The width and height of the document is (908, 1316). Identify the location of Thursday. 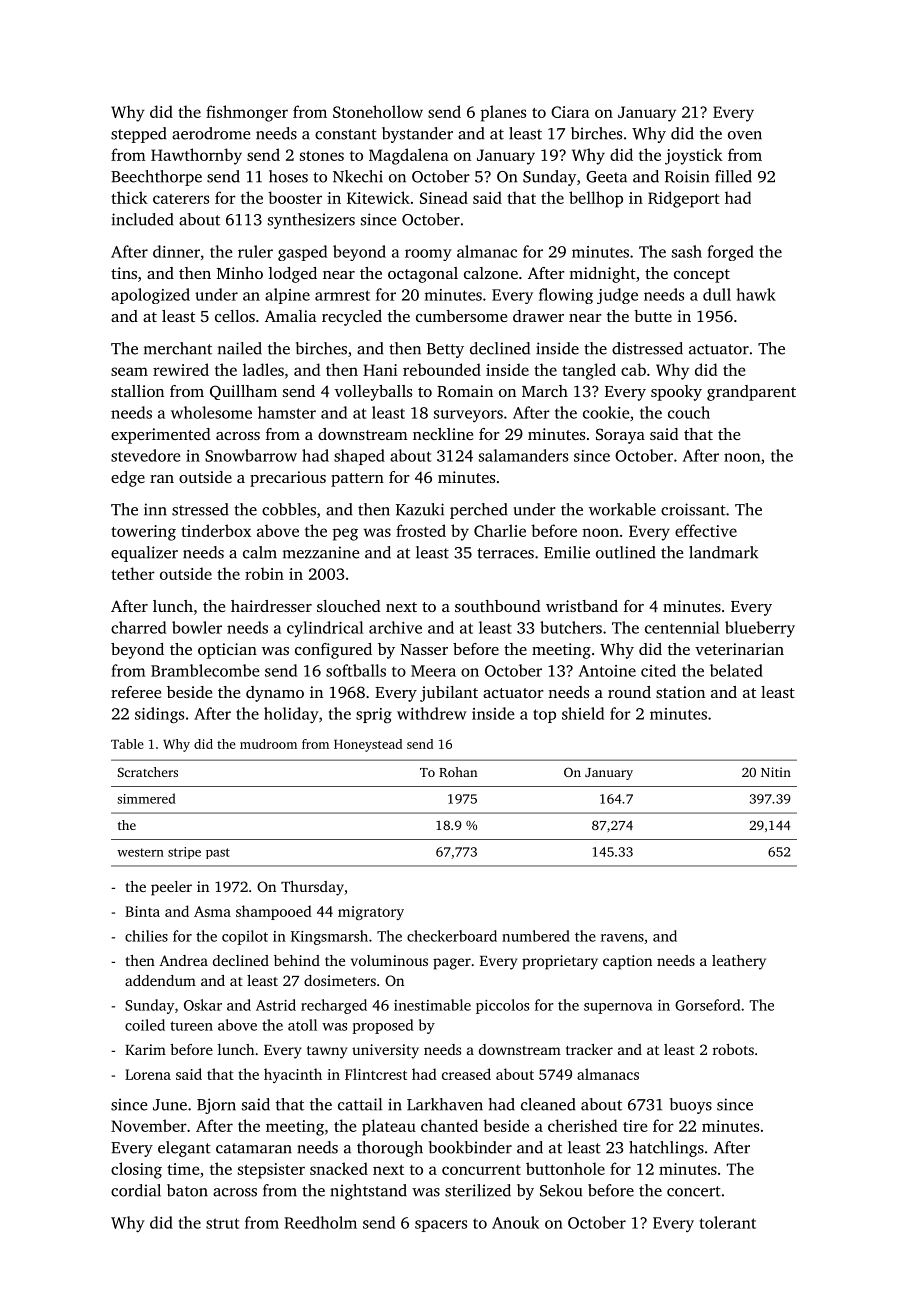
(312, 888).
